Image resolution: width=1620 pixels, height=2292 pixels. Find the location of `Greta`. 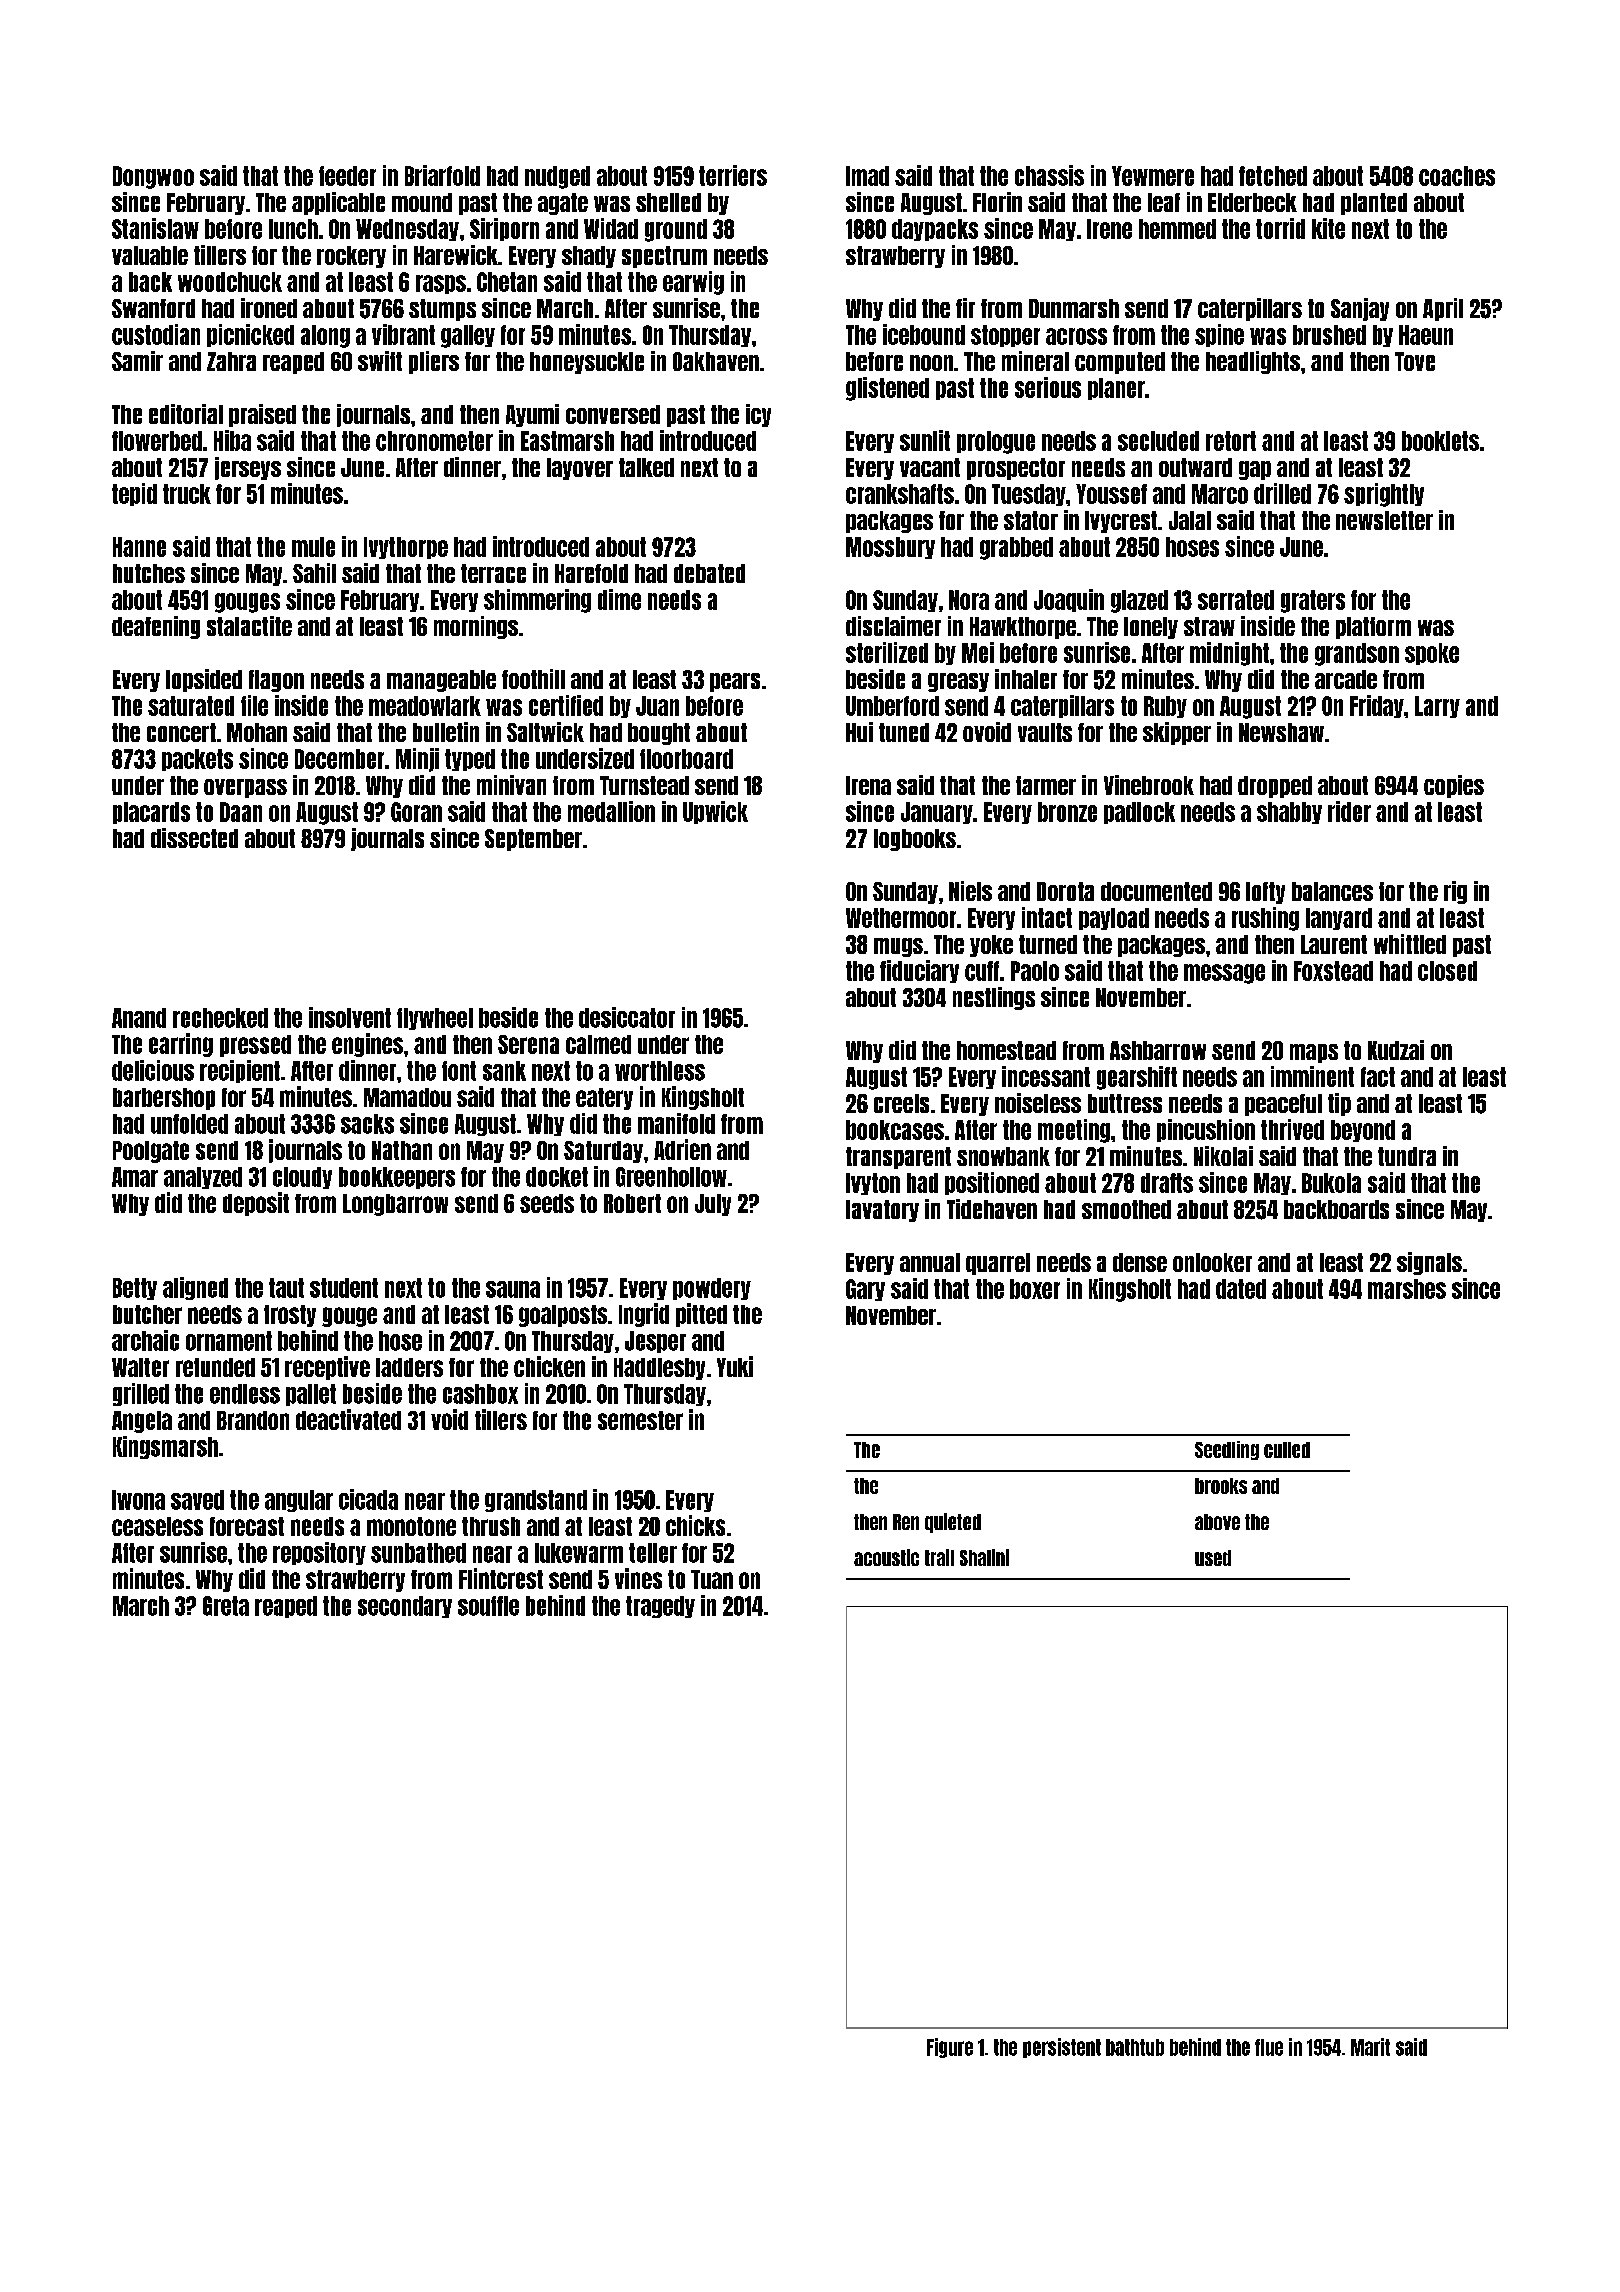

Greta is located at coordinates (226, 1606).
